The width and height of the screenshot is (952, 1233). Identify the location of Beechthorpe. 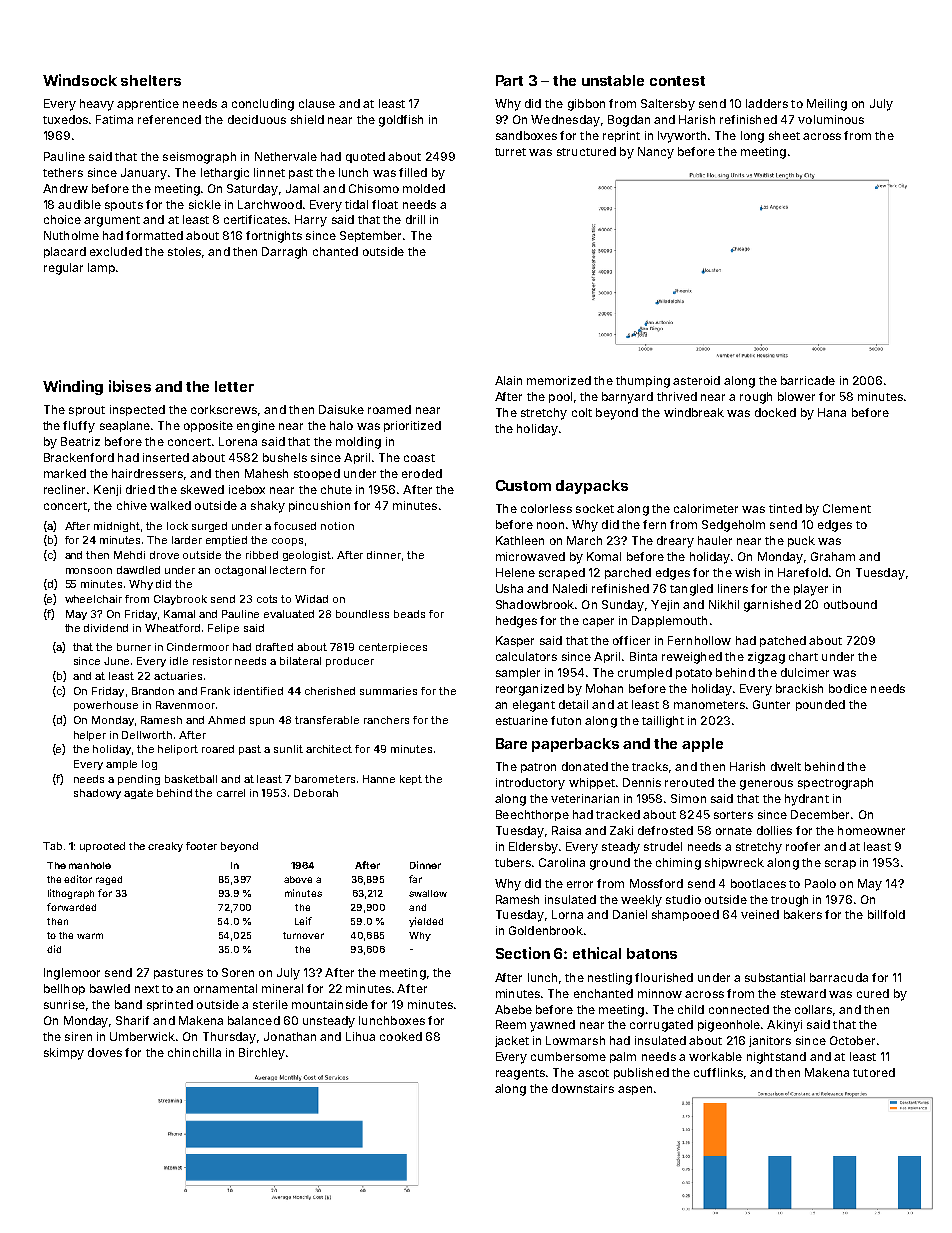
(532, 815).
